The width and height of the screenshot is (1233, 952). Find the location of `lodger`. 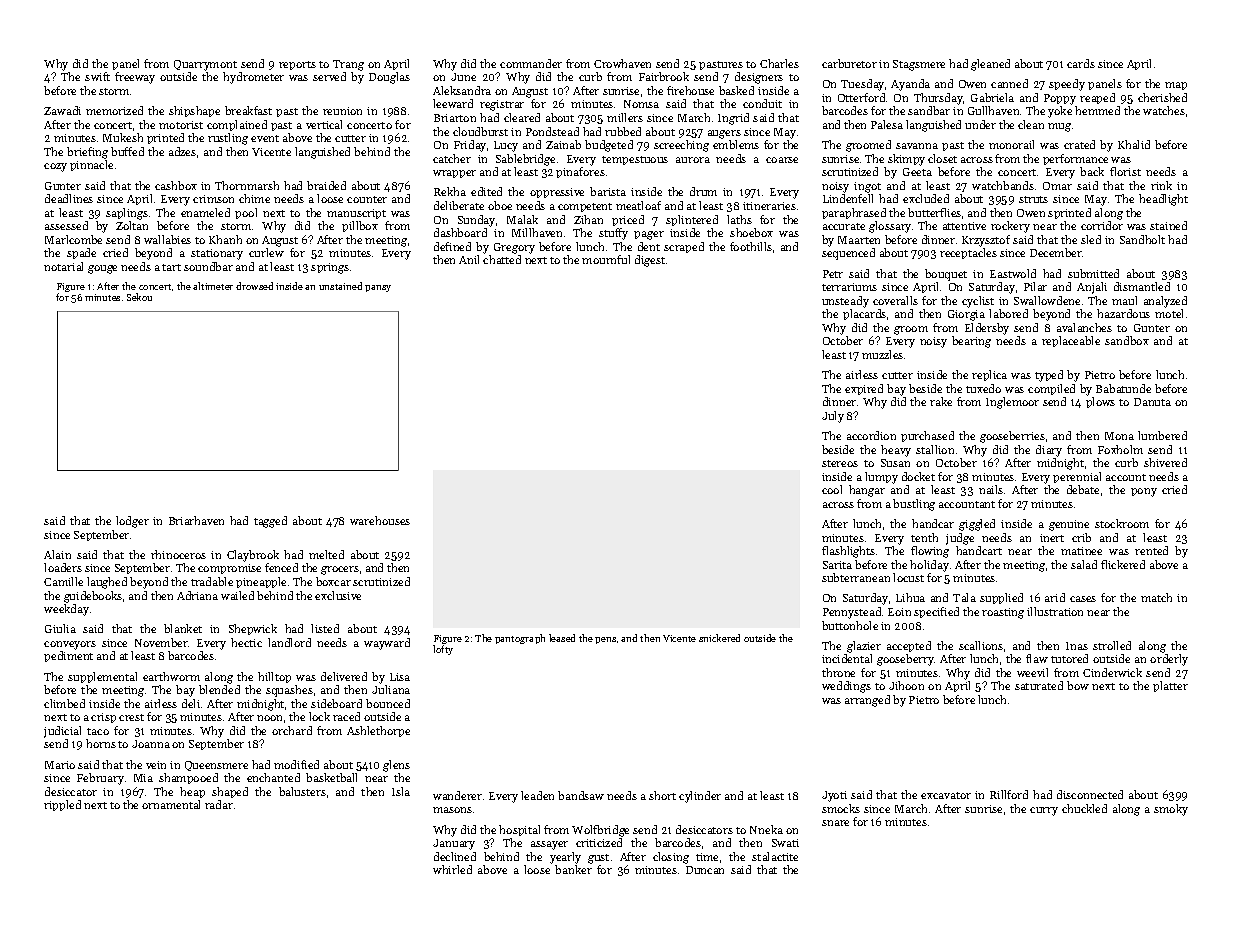

lodger is located at coordinates (132, 522).
